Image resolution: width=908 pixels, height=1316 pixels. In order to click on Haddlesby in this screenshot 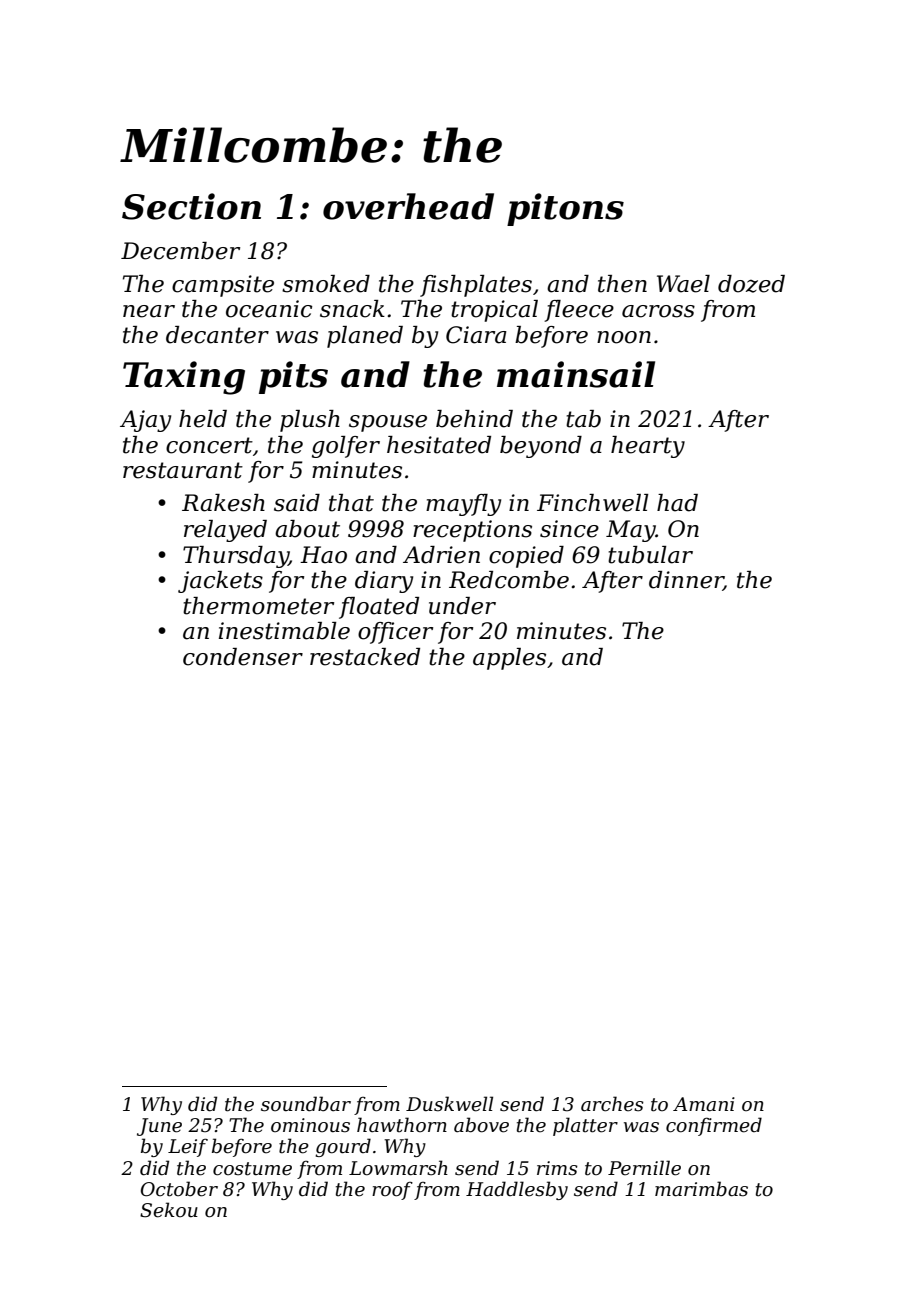, I will do `click(517, 1190)`.
